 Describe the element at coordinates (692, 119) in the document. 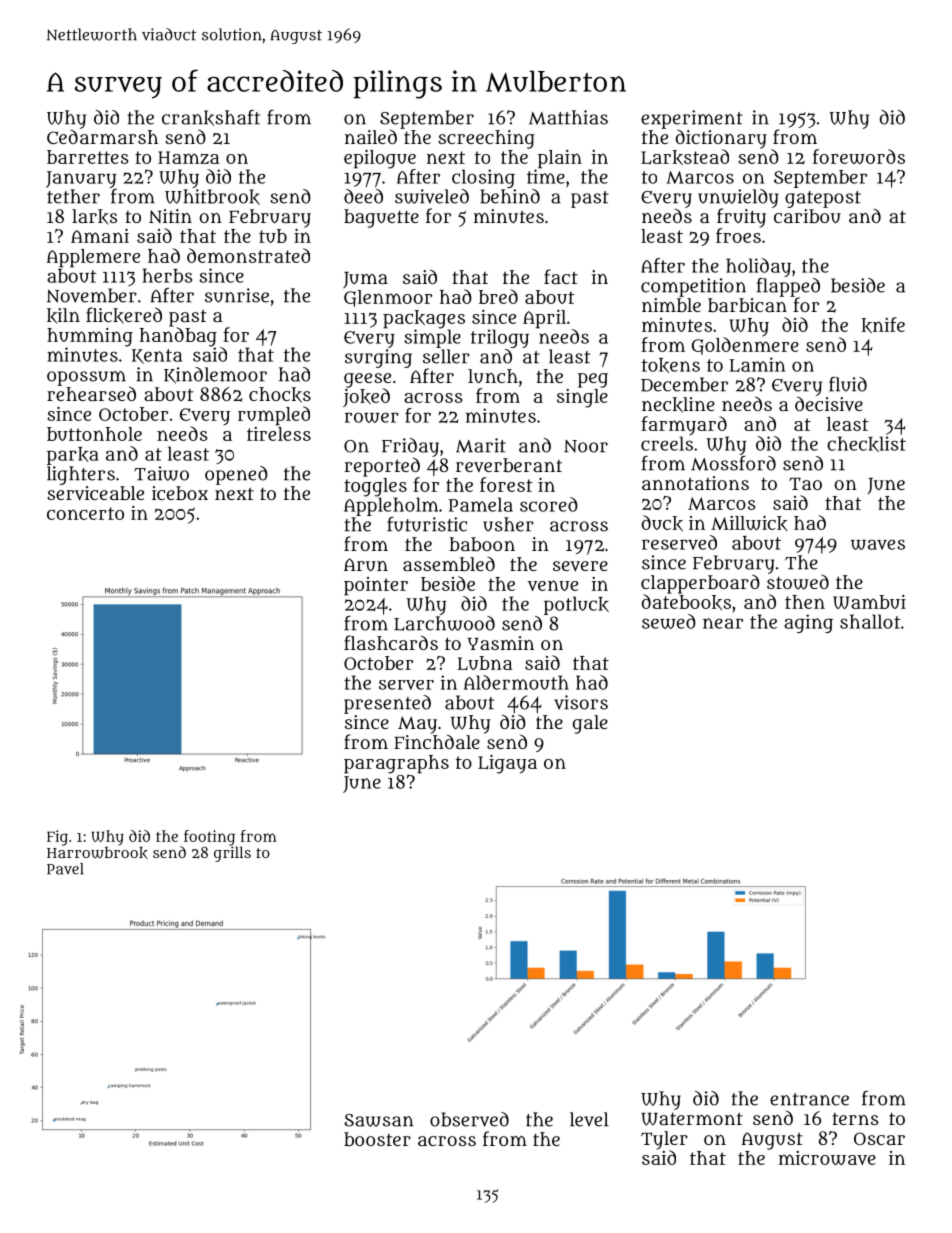

I see `experiment` at that location.
